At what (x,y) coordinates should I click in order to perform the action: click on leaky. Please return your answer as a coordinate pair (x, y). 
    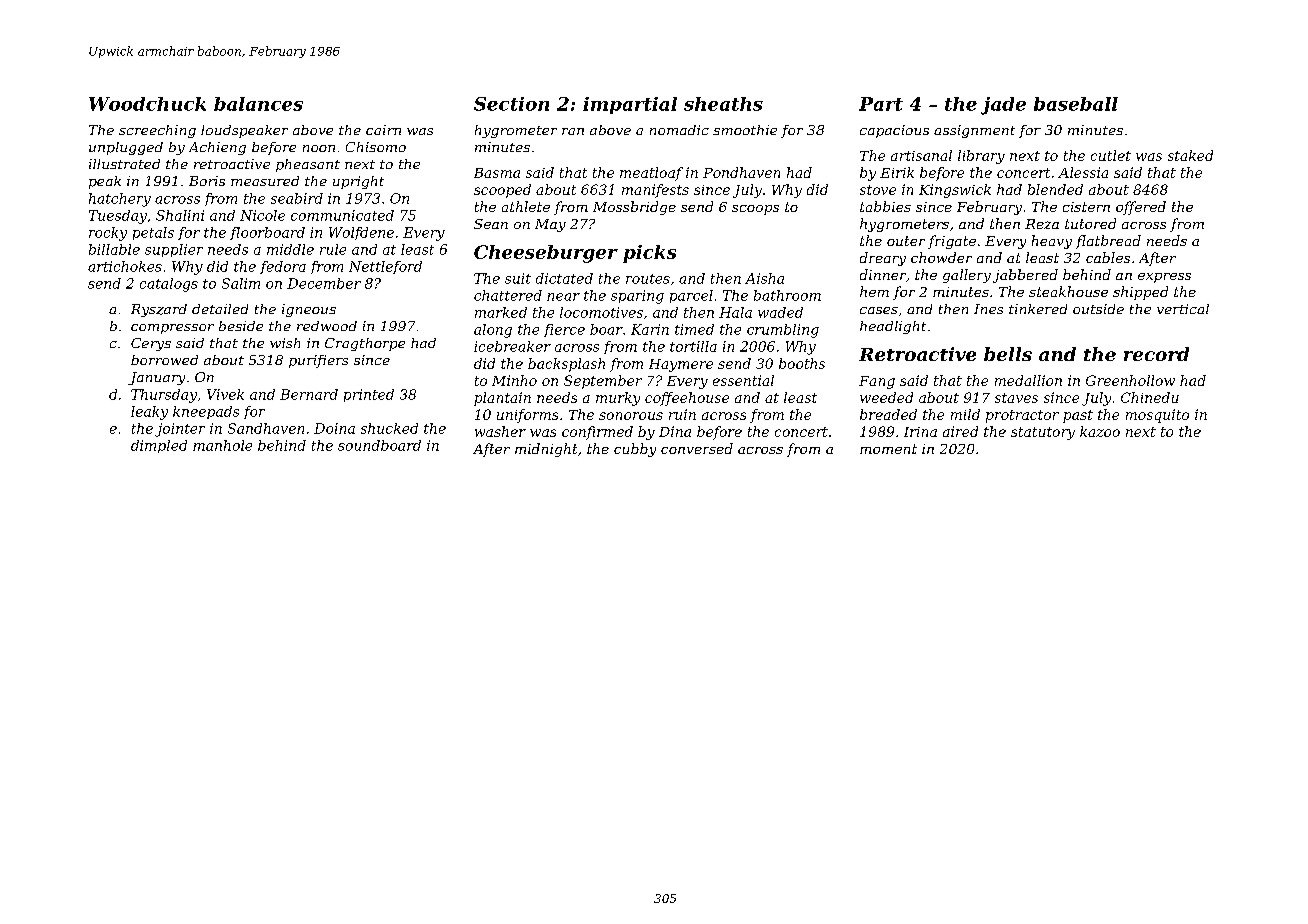
    Looking at the image, I should click on (149, 413).
